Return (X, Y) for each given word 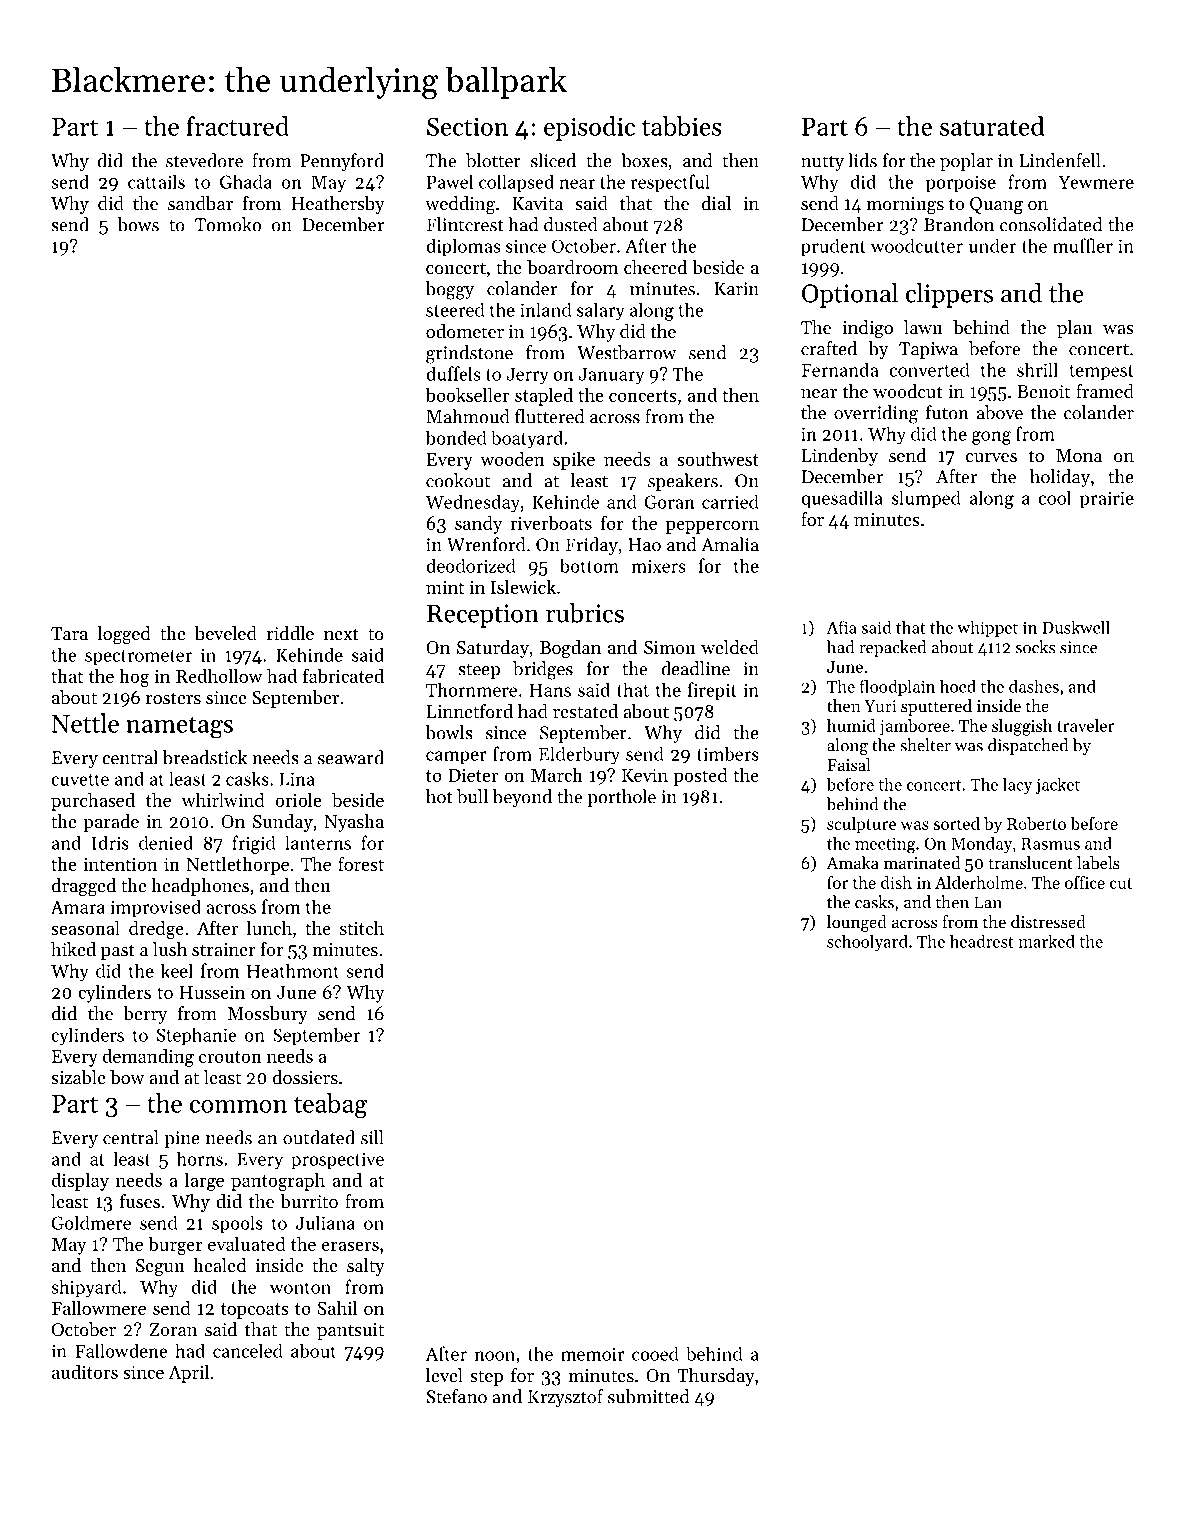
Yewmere (1096, 182)
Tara (69, 633)
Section (467, 126)
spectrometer (138, 657)
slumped (926, 500)
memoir (593, 1354)
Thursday (716, 1377)
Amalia (730, 544)
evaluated (247, 1244)
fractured (237, 126)
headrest (982, 941)
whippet (987, 629)
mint (445, 587)
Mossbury (268, 1015)
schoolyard (867, 943)
